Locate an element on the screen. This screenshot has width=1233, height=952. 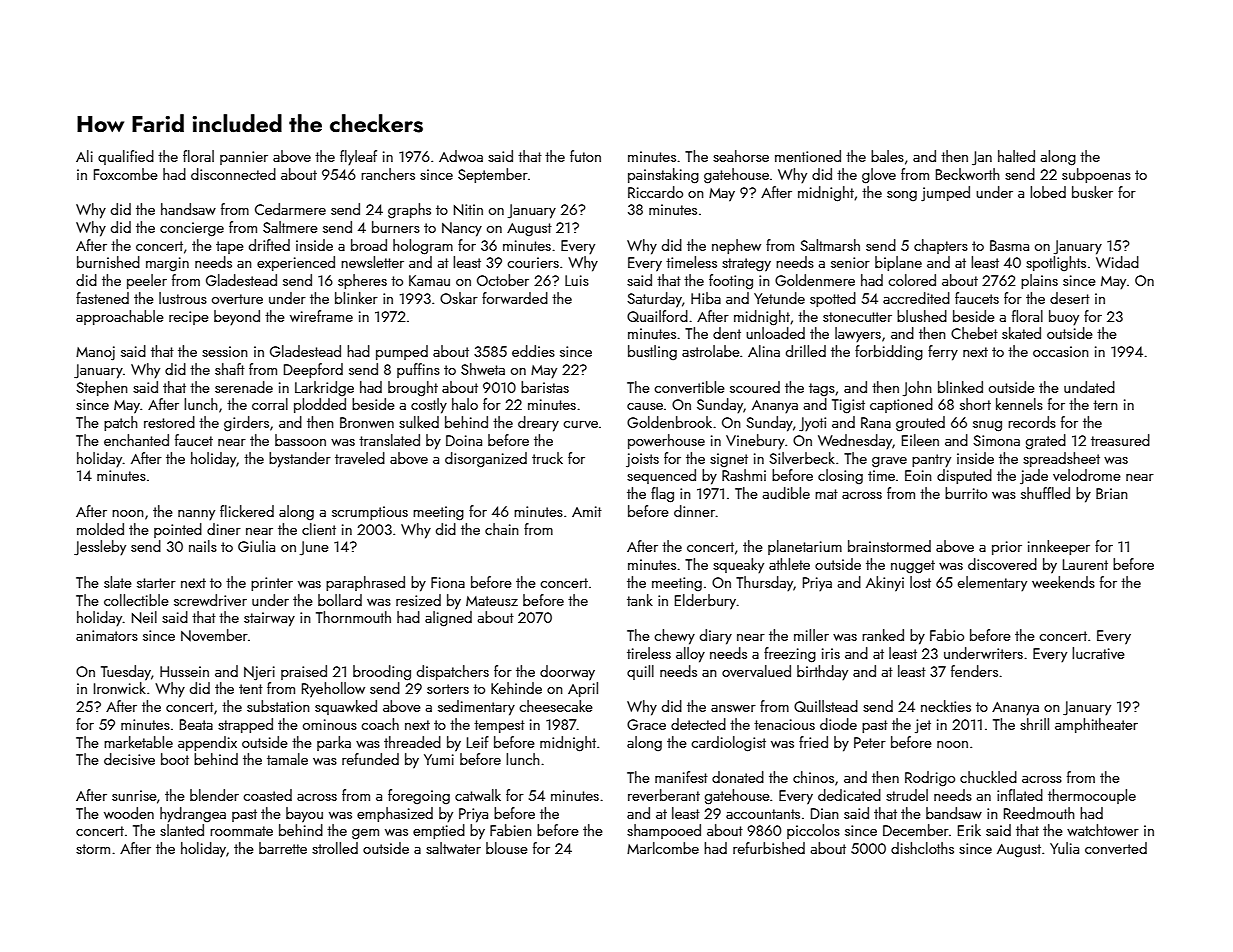
qualified is located at coordinates (126, 157).
